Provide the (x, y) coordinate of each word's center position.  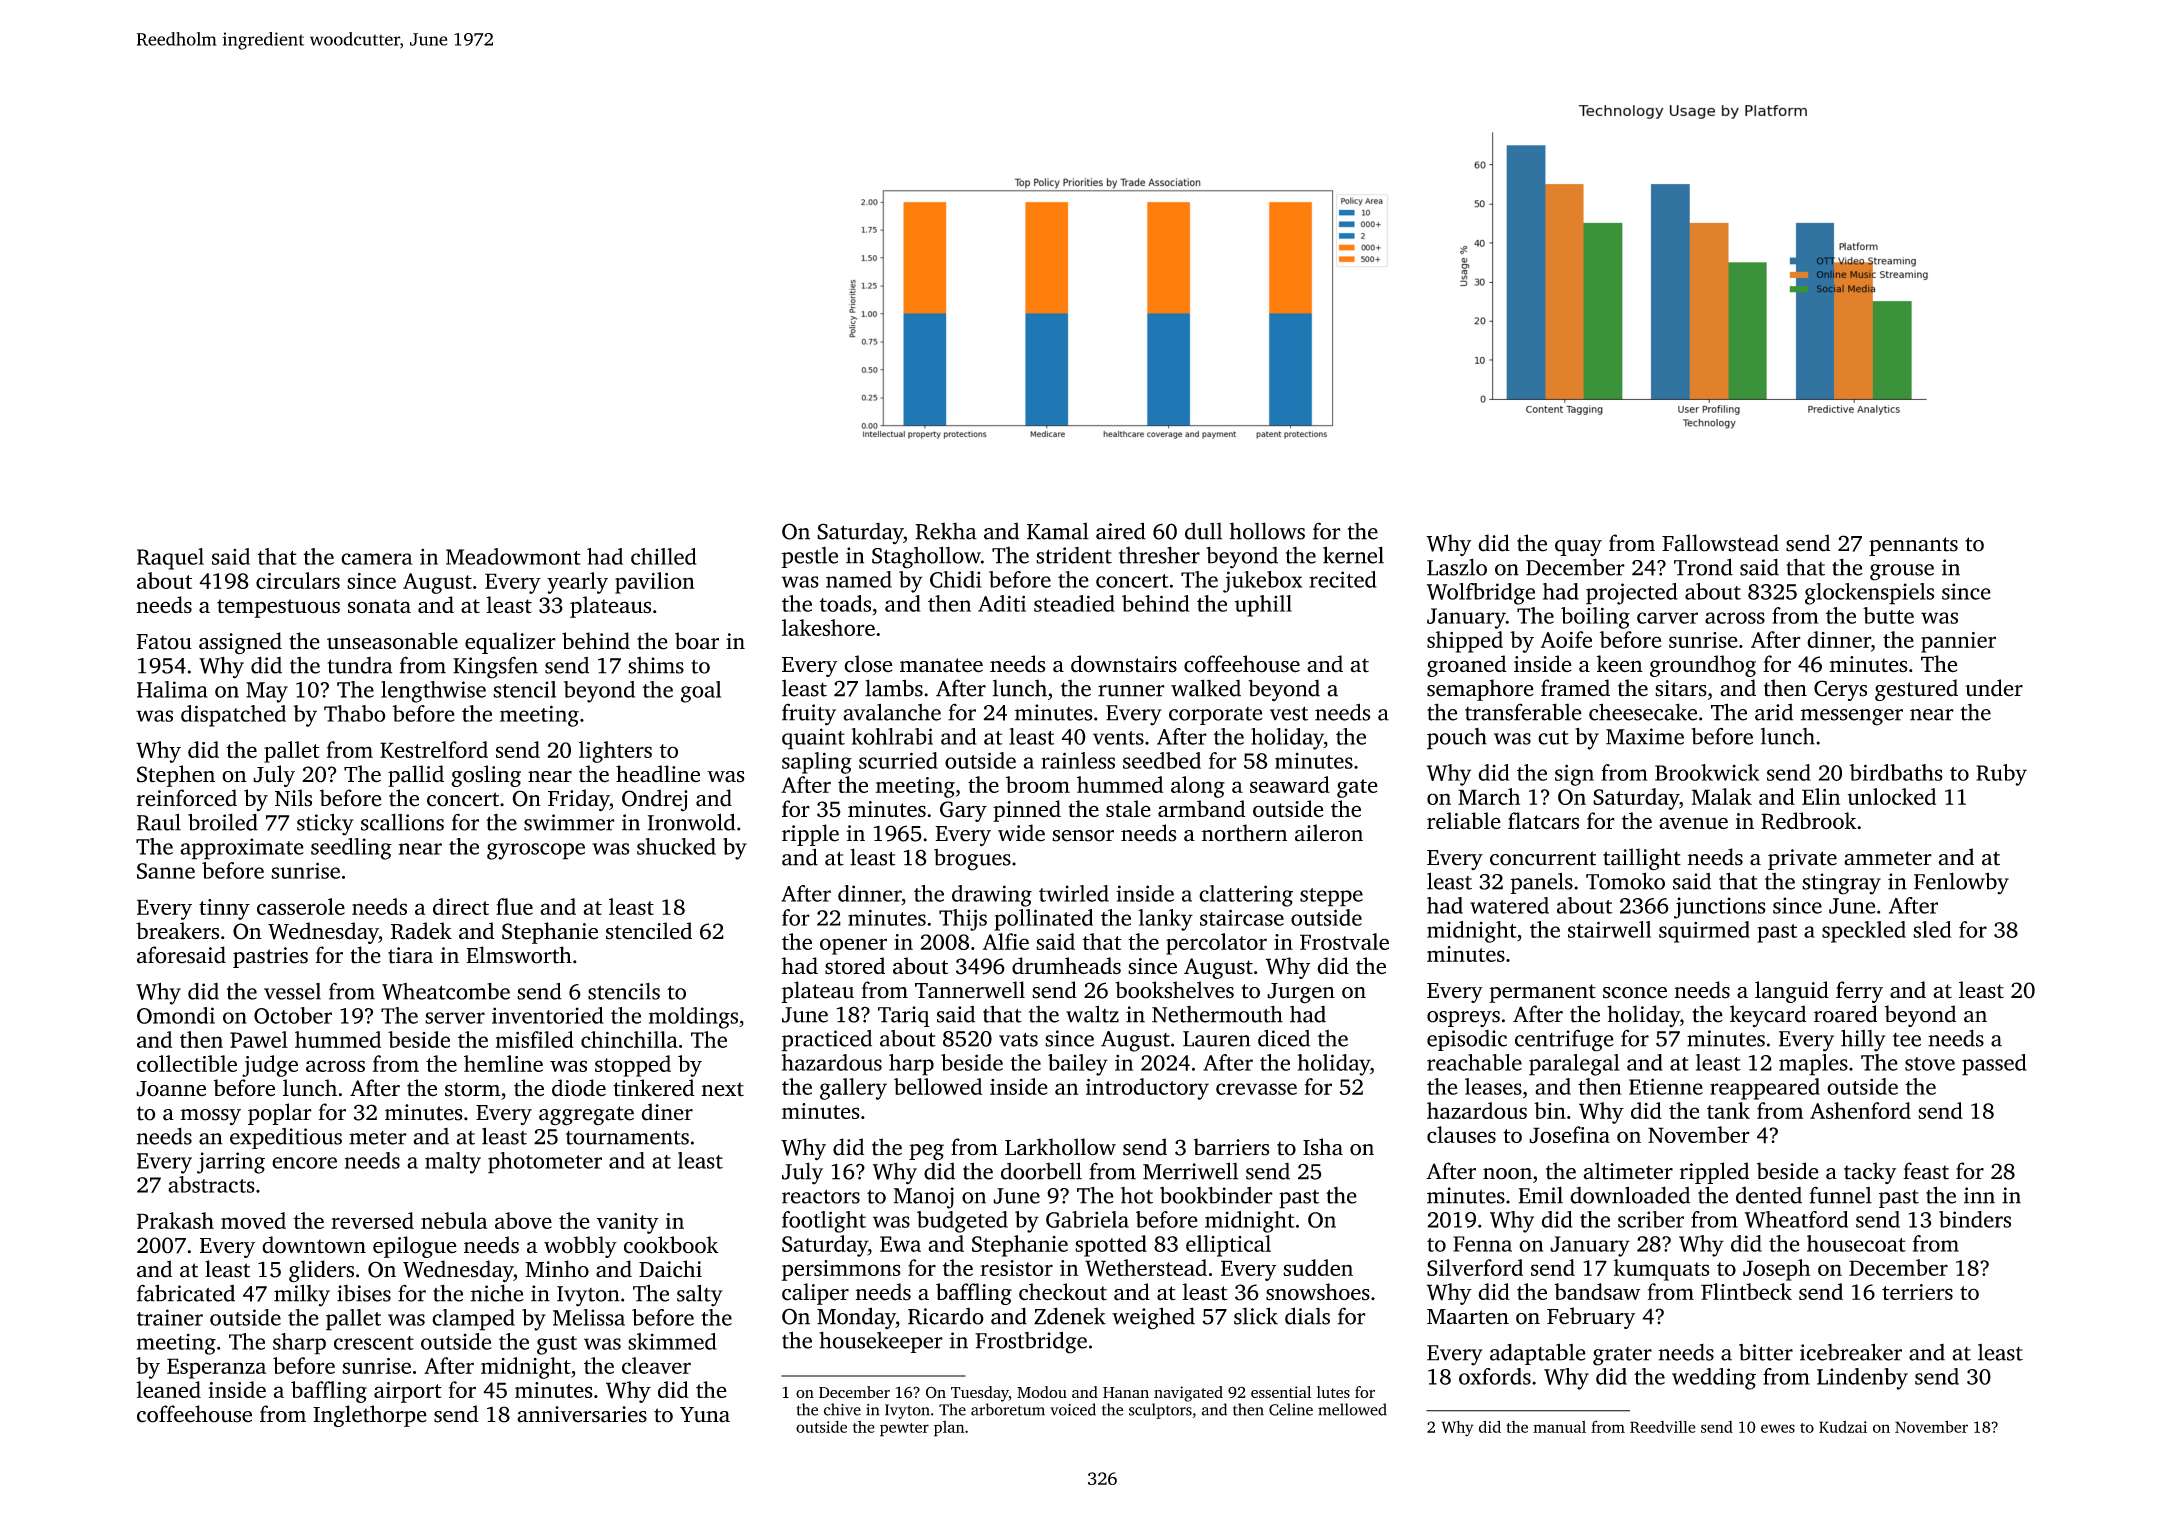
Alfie (1006, 941)
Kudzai (1843, 1427)
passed (1994, 1065)
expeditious (286, 1138)
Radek (421, 931)
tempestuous (278, 608)
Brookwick (1707, 772)
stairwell (1609, 929)
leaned (169, 1389)
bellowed (938, 1086)
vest (1289, 713)
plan (949, 1429)
